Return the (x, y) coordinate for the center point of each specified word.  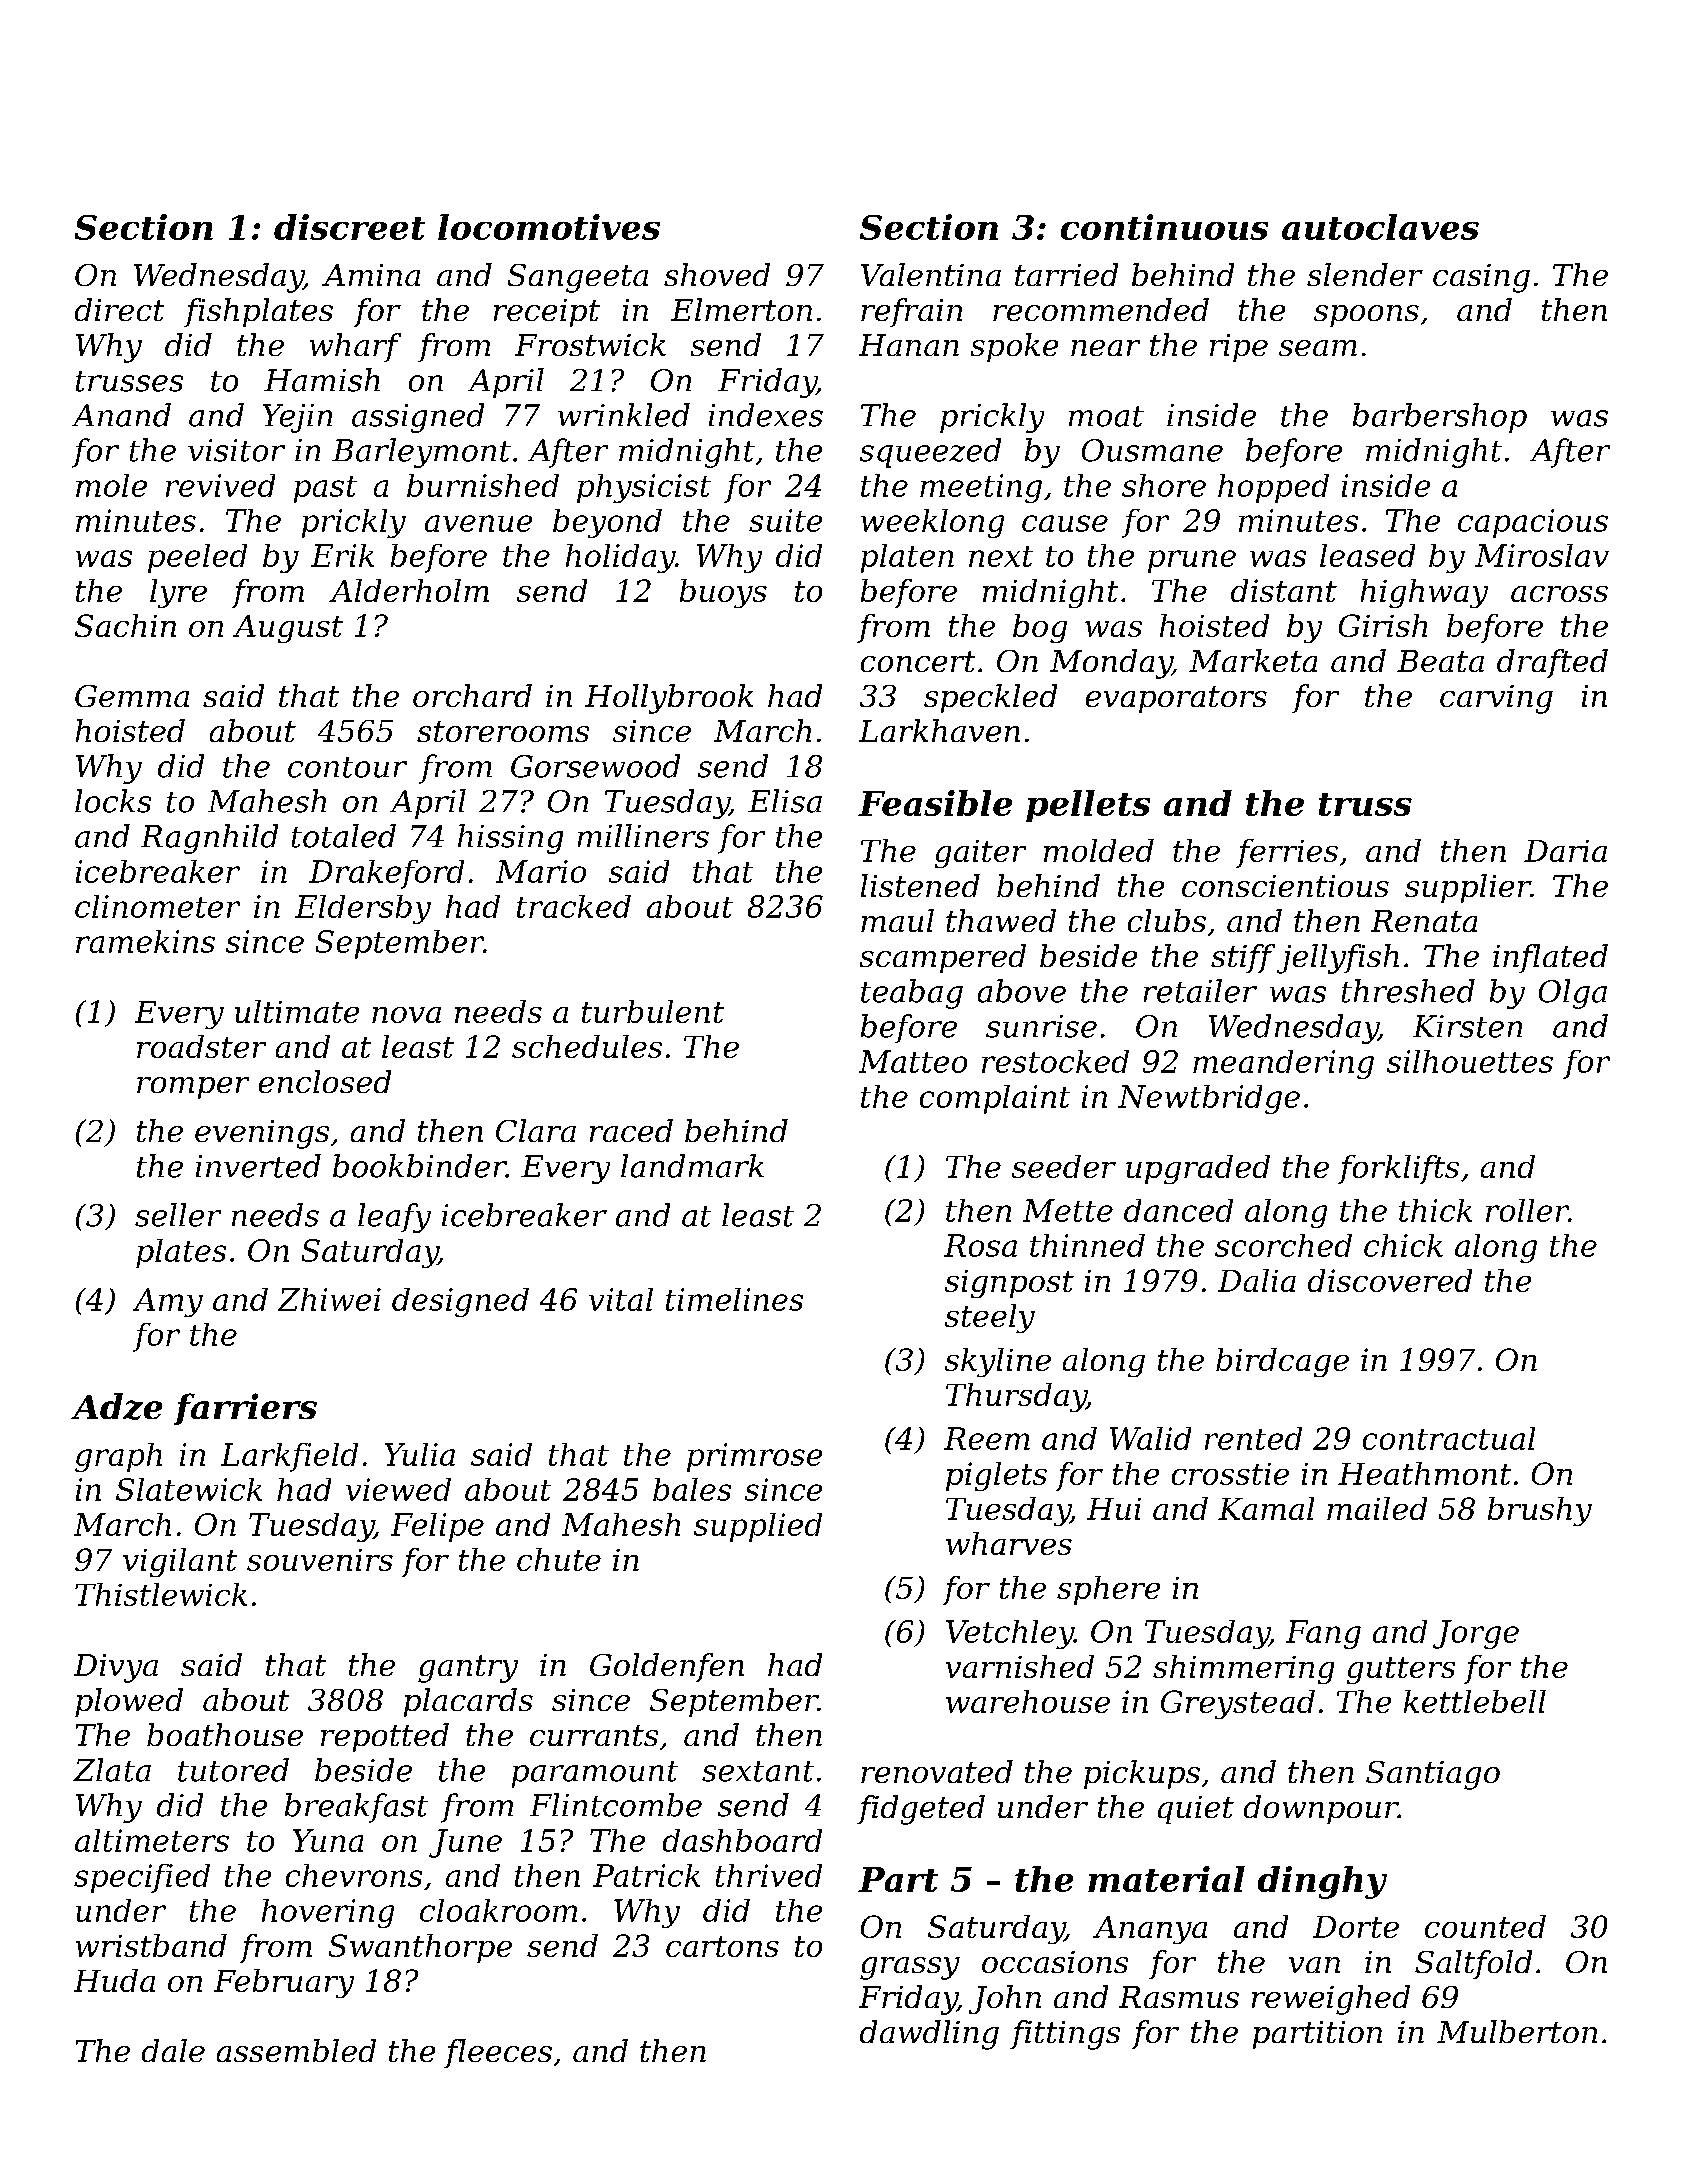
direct (119, 309)
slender (1365, 274)
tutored (233, 1770)
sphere (1108, 1590)
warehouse (1028, 1701)
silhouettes (1470, 1061)
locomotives (549, 227)
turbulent (653, 1011)
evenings (262, 1134)
